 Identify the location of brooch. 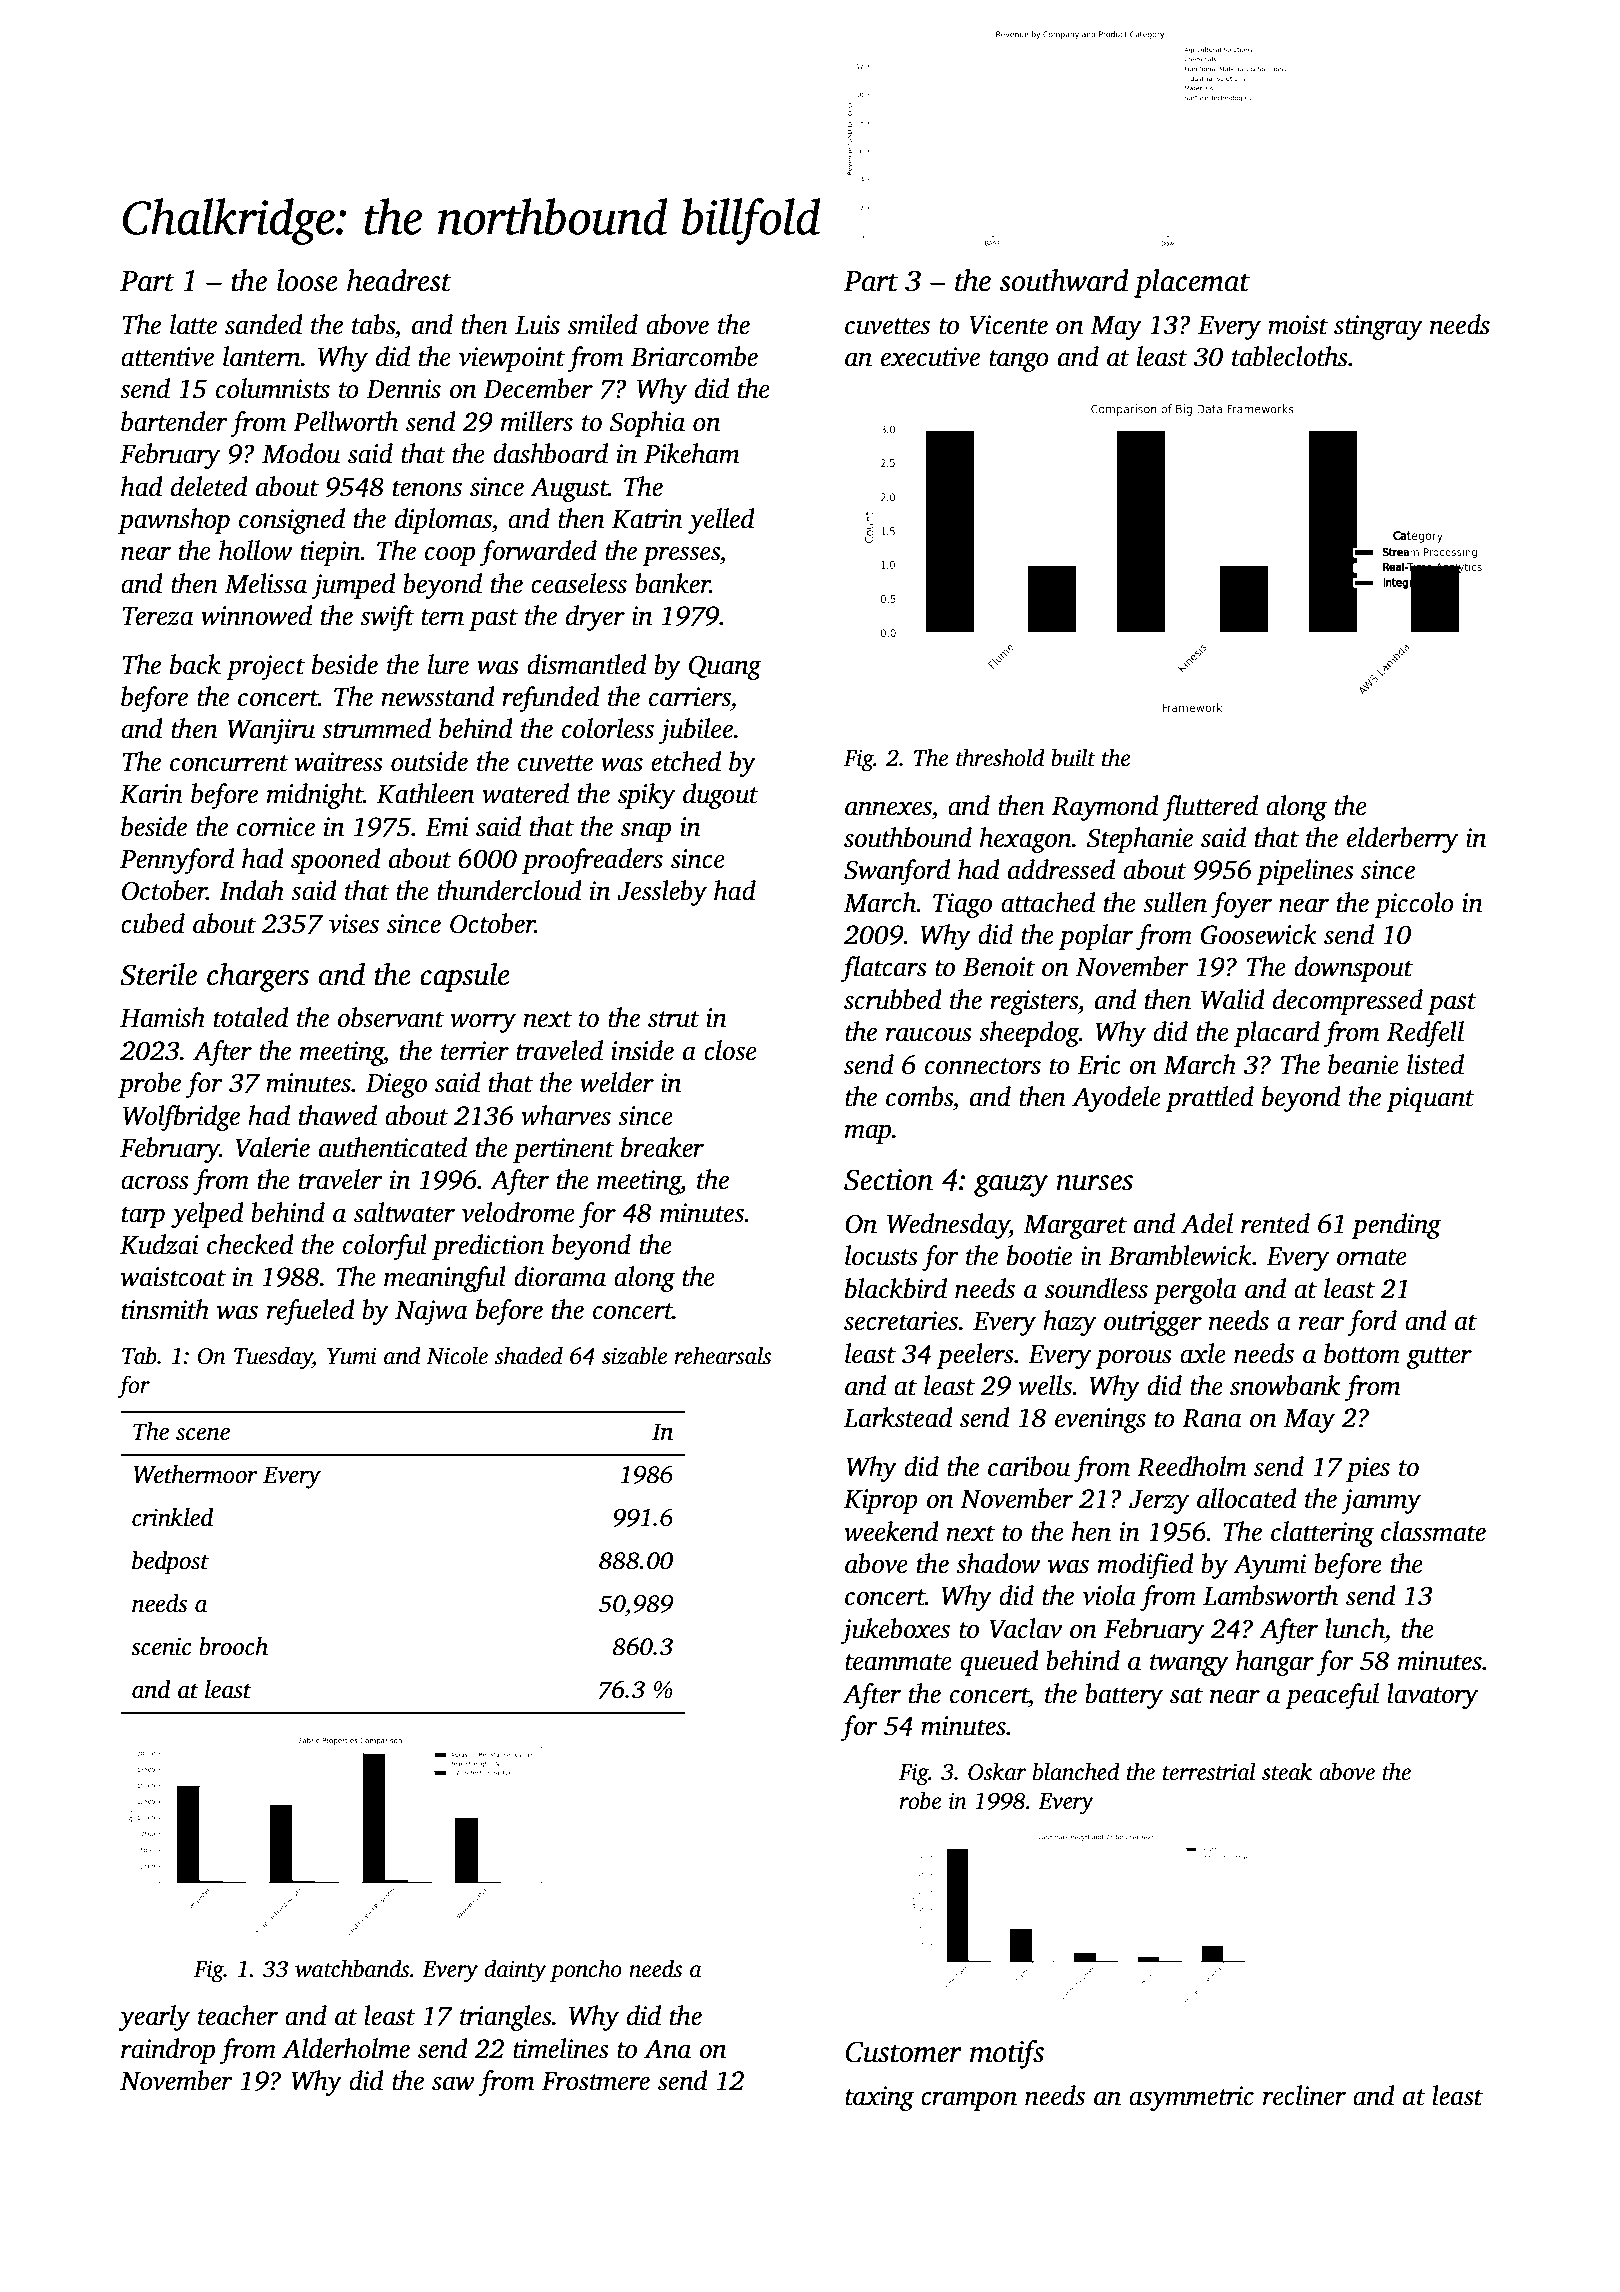
(233, 1646).
